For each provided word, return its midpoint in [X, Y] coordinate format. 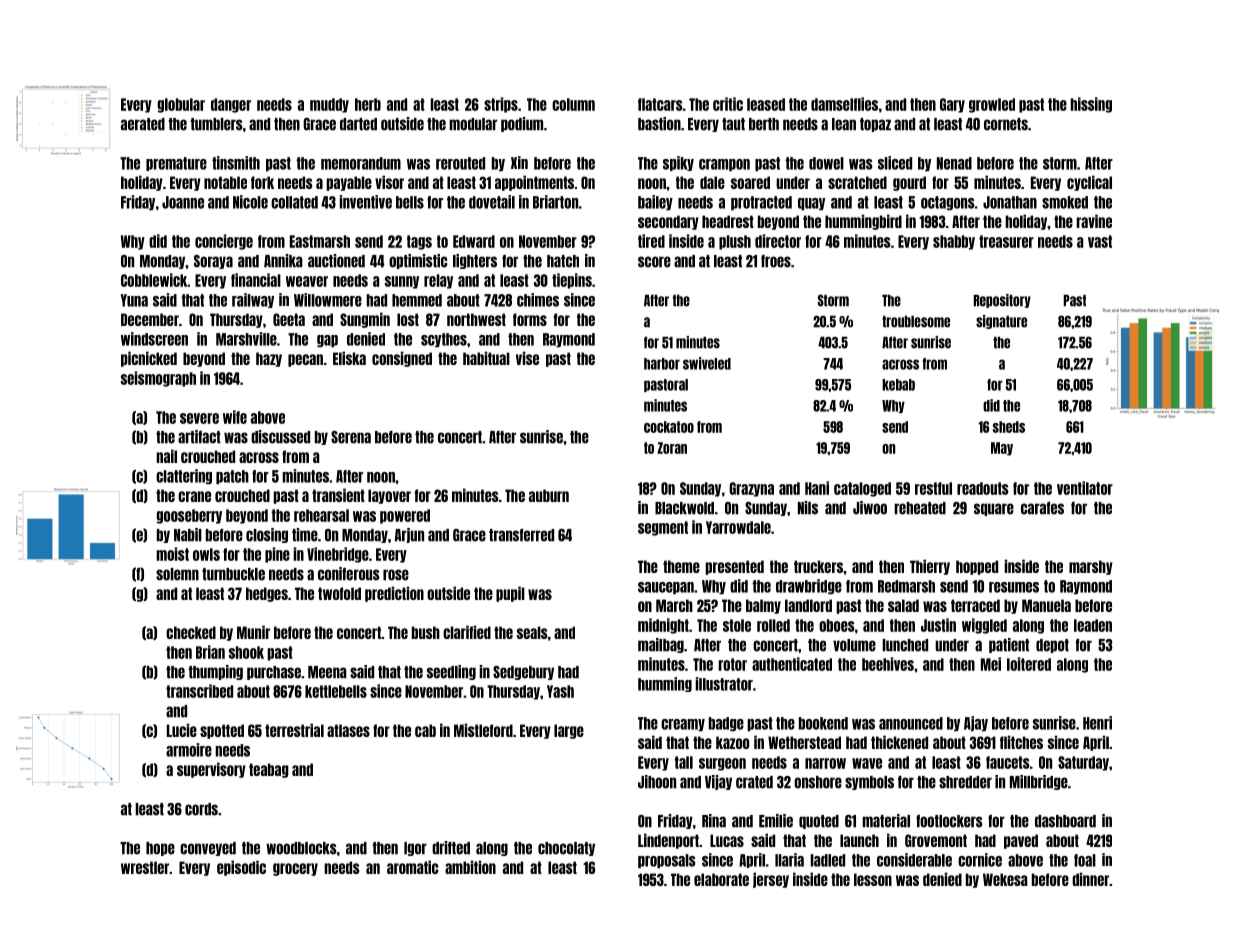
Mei [991, 664]
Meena [327, 672]
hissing [1091, 105]
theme [681, 566]
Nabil [188, 535]
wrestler [145, 867]
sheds [1009, 427]
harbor [662, 364]
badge [726, 724]
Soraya [213, 262]
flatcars [660, 104]
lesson [873, 879]
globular [181, 105]
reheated [920, 508]
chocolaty [566, 849]
